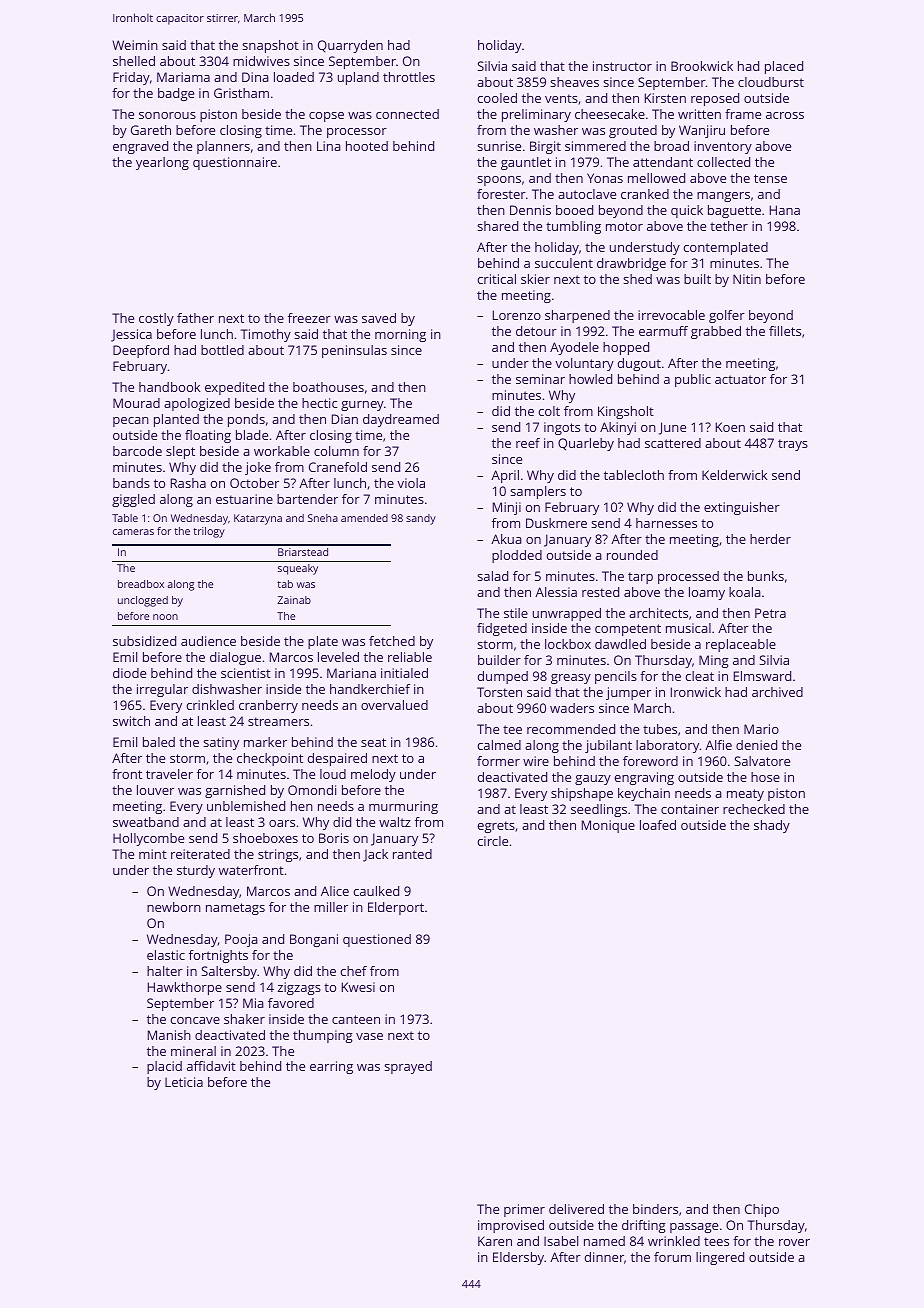 This screenshot has height=1308, width=924. What do you see at coordinates (146, 822) in the screenshot?
I see `sweatband` at bounding box center [146, 822].
